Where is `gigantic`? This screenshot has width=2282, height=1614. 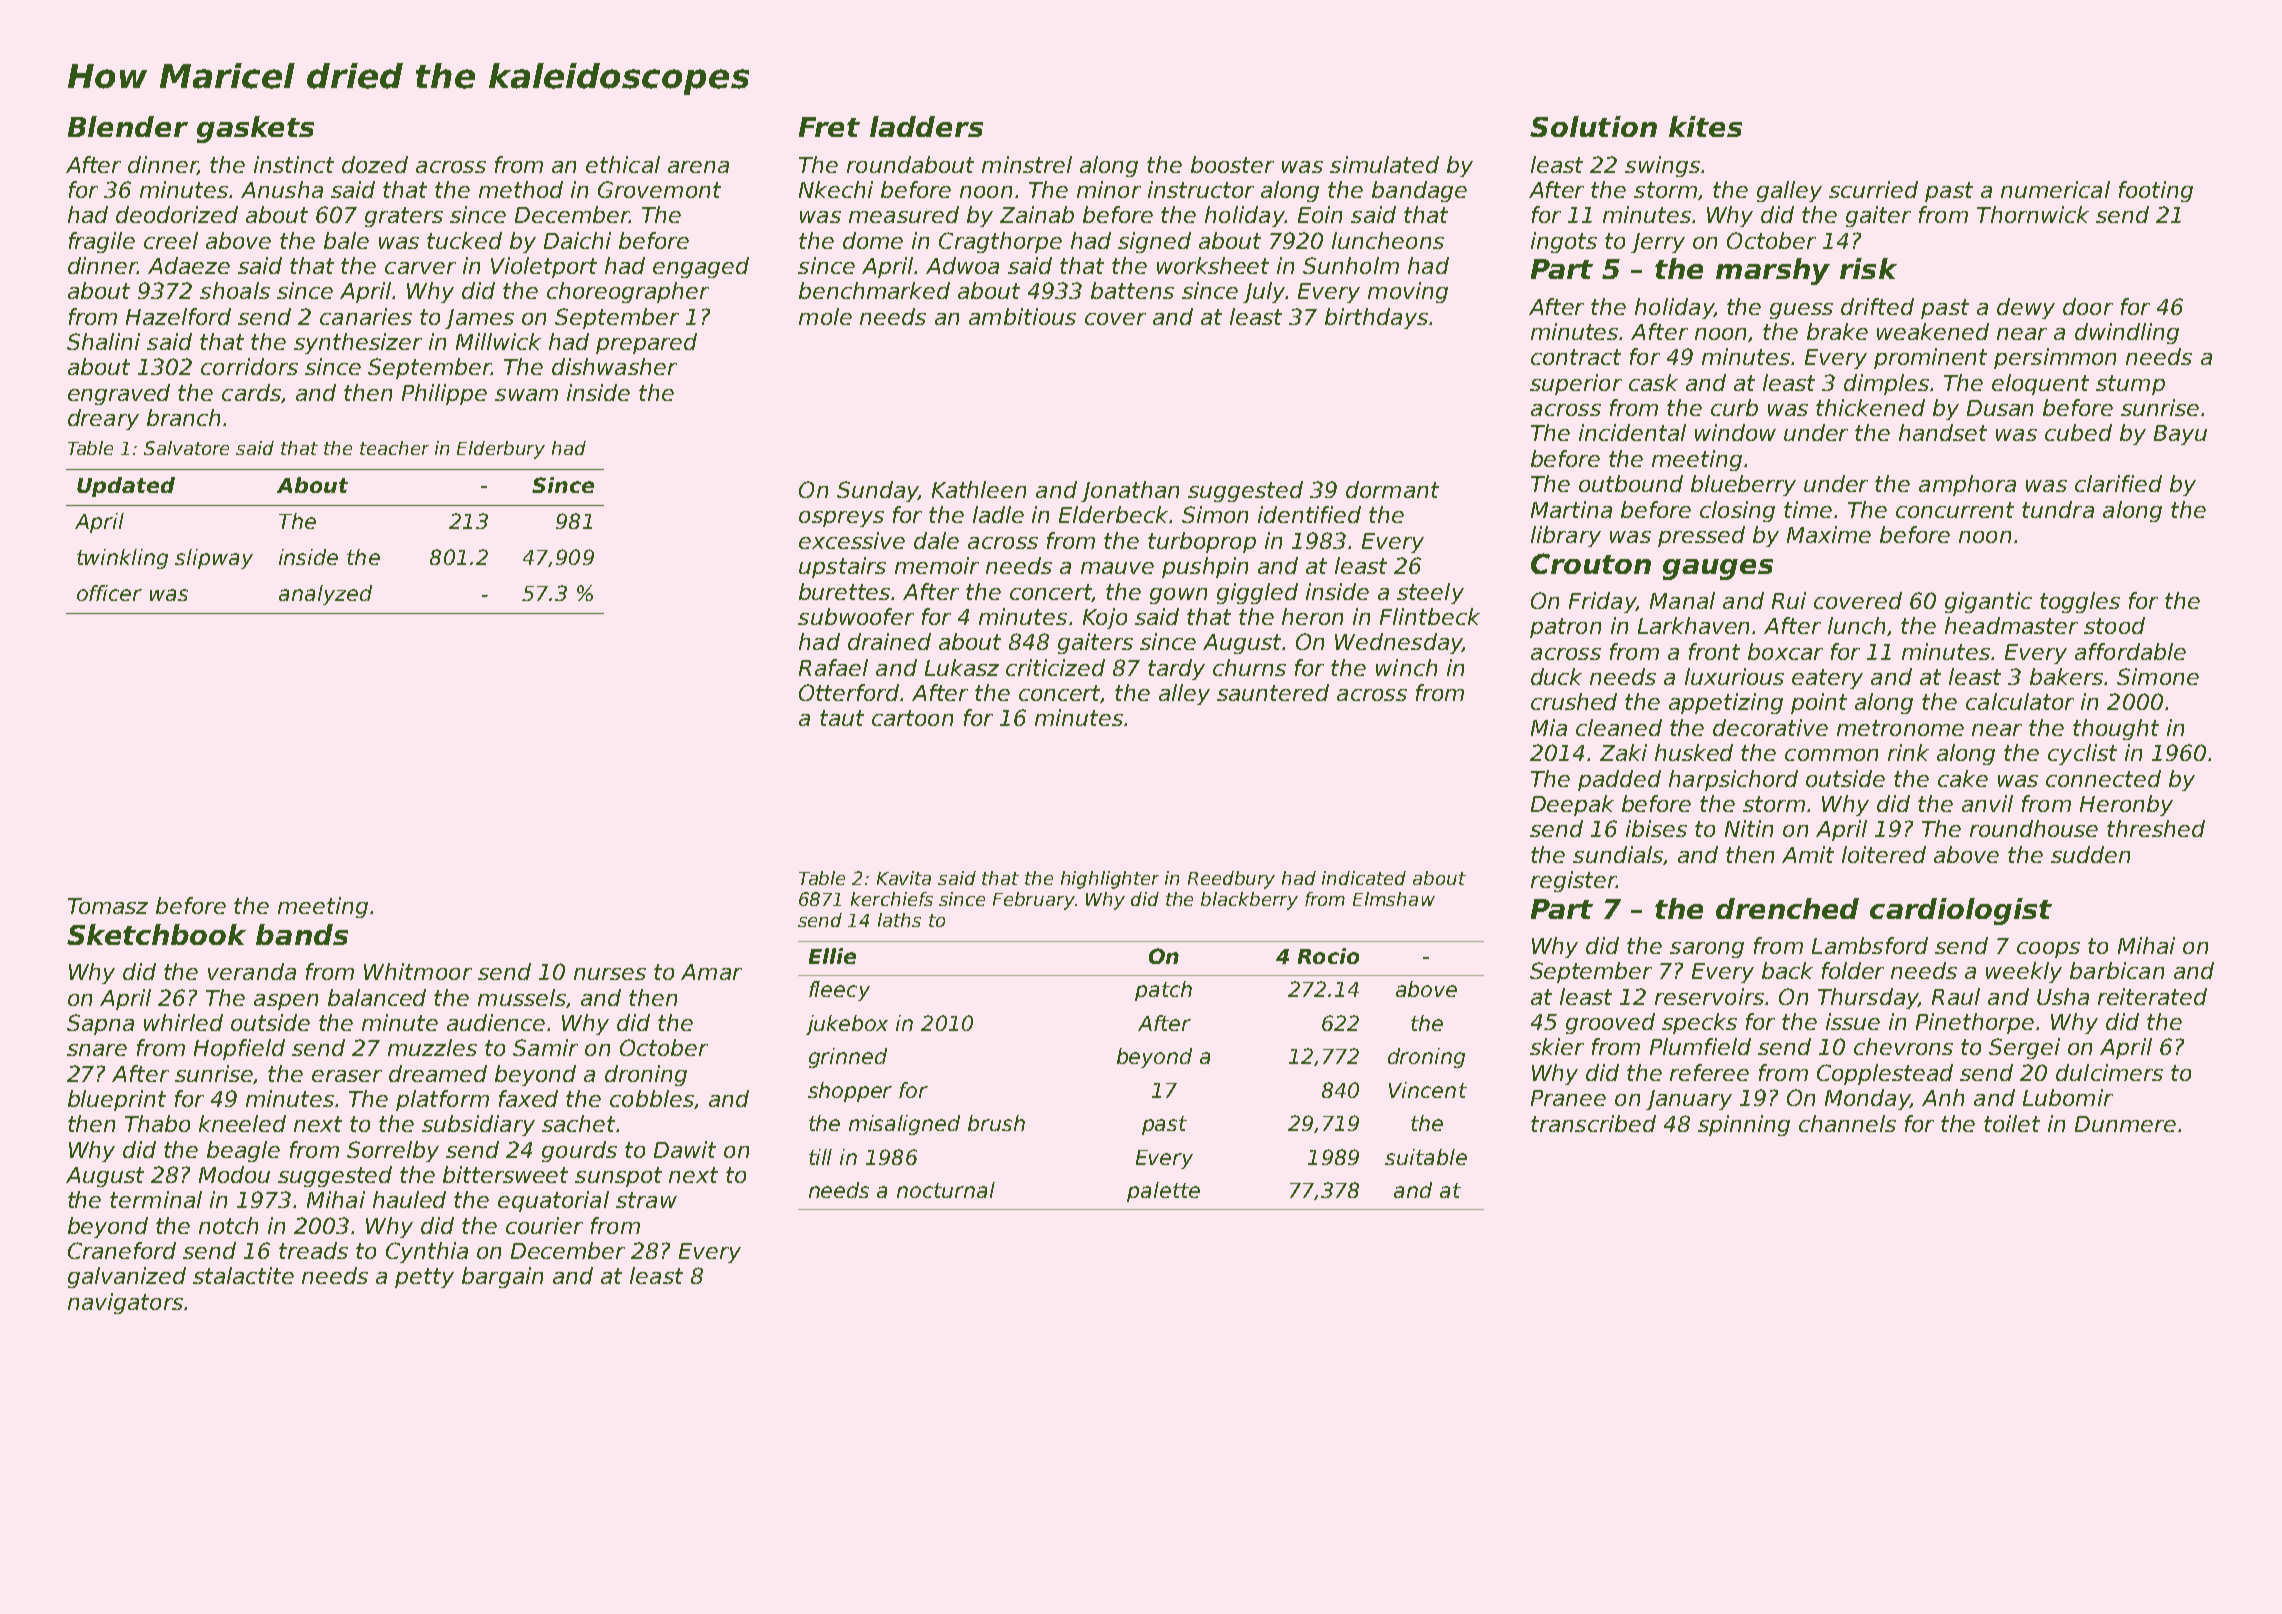 gigantic is located at coordinates (1988, 602).
